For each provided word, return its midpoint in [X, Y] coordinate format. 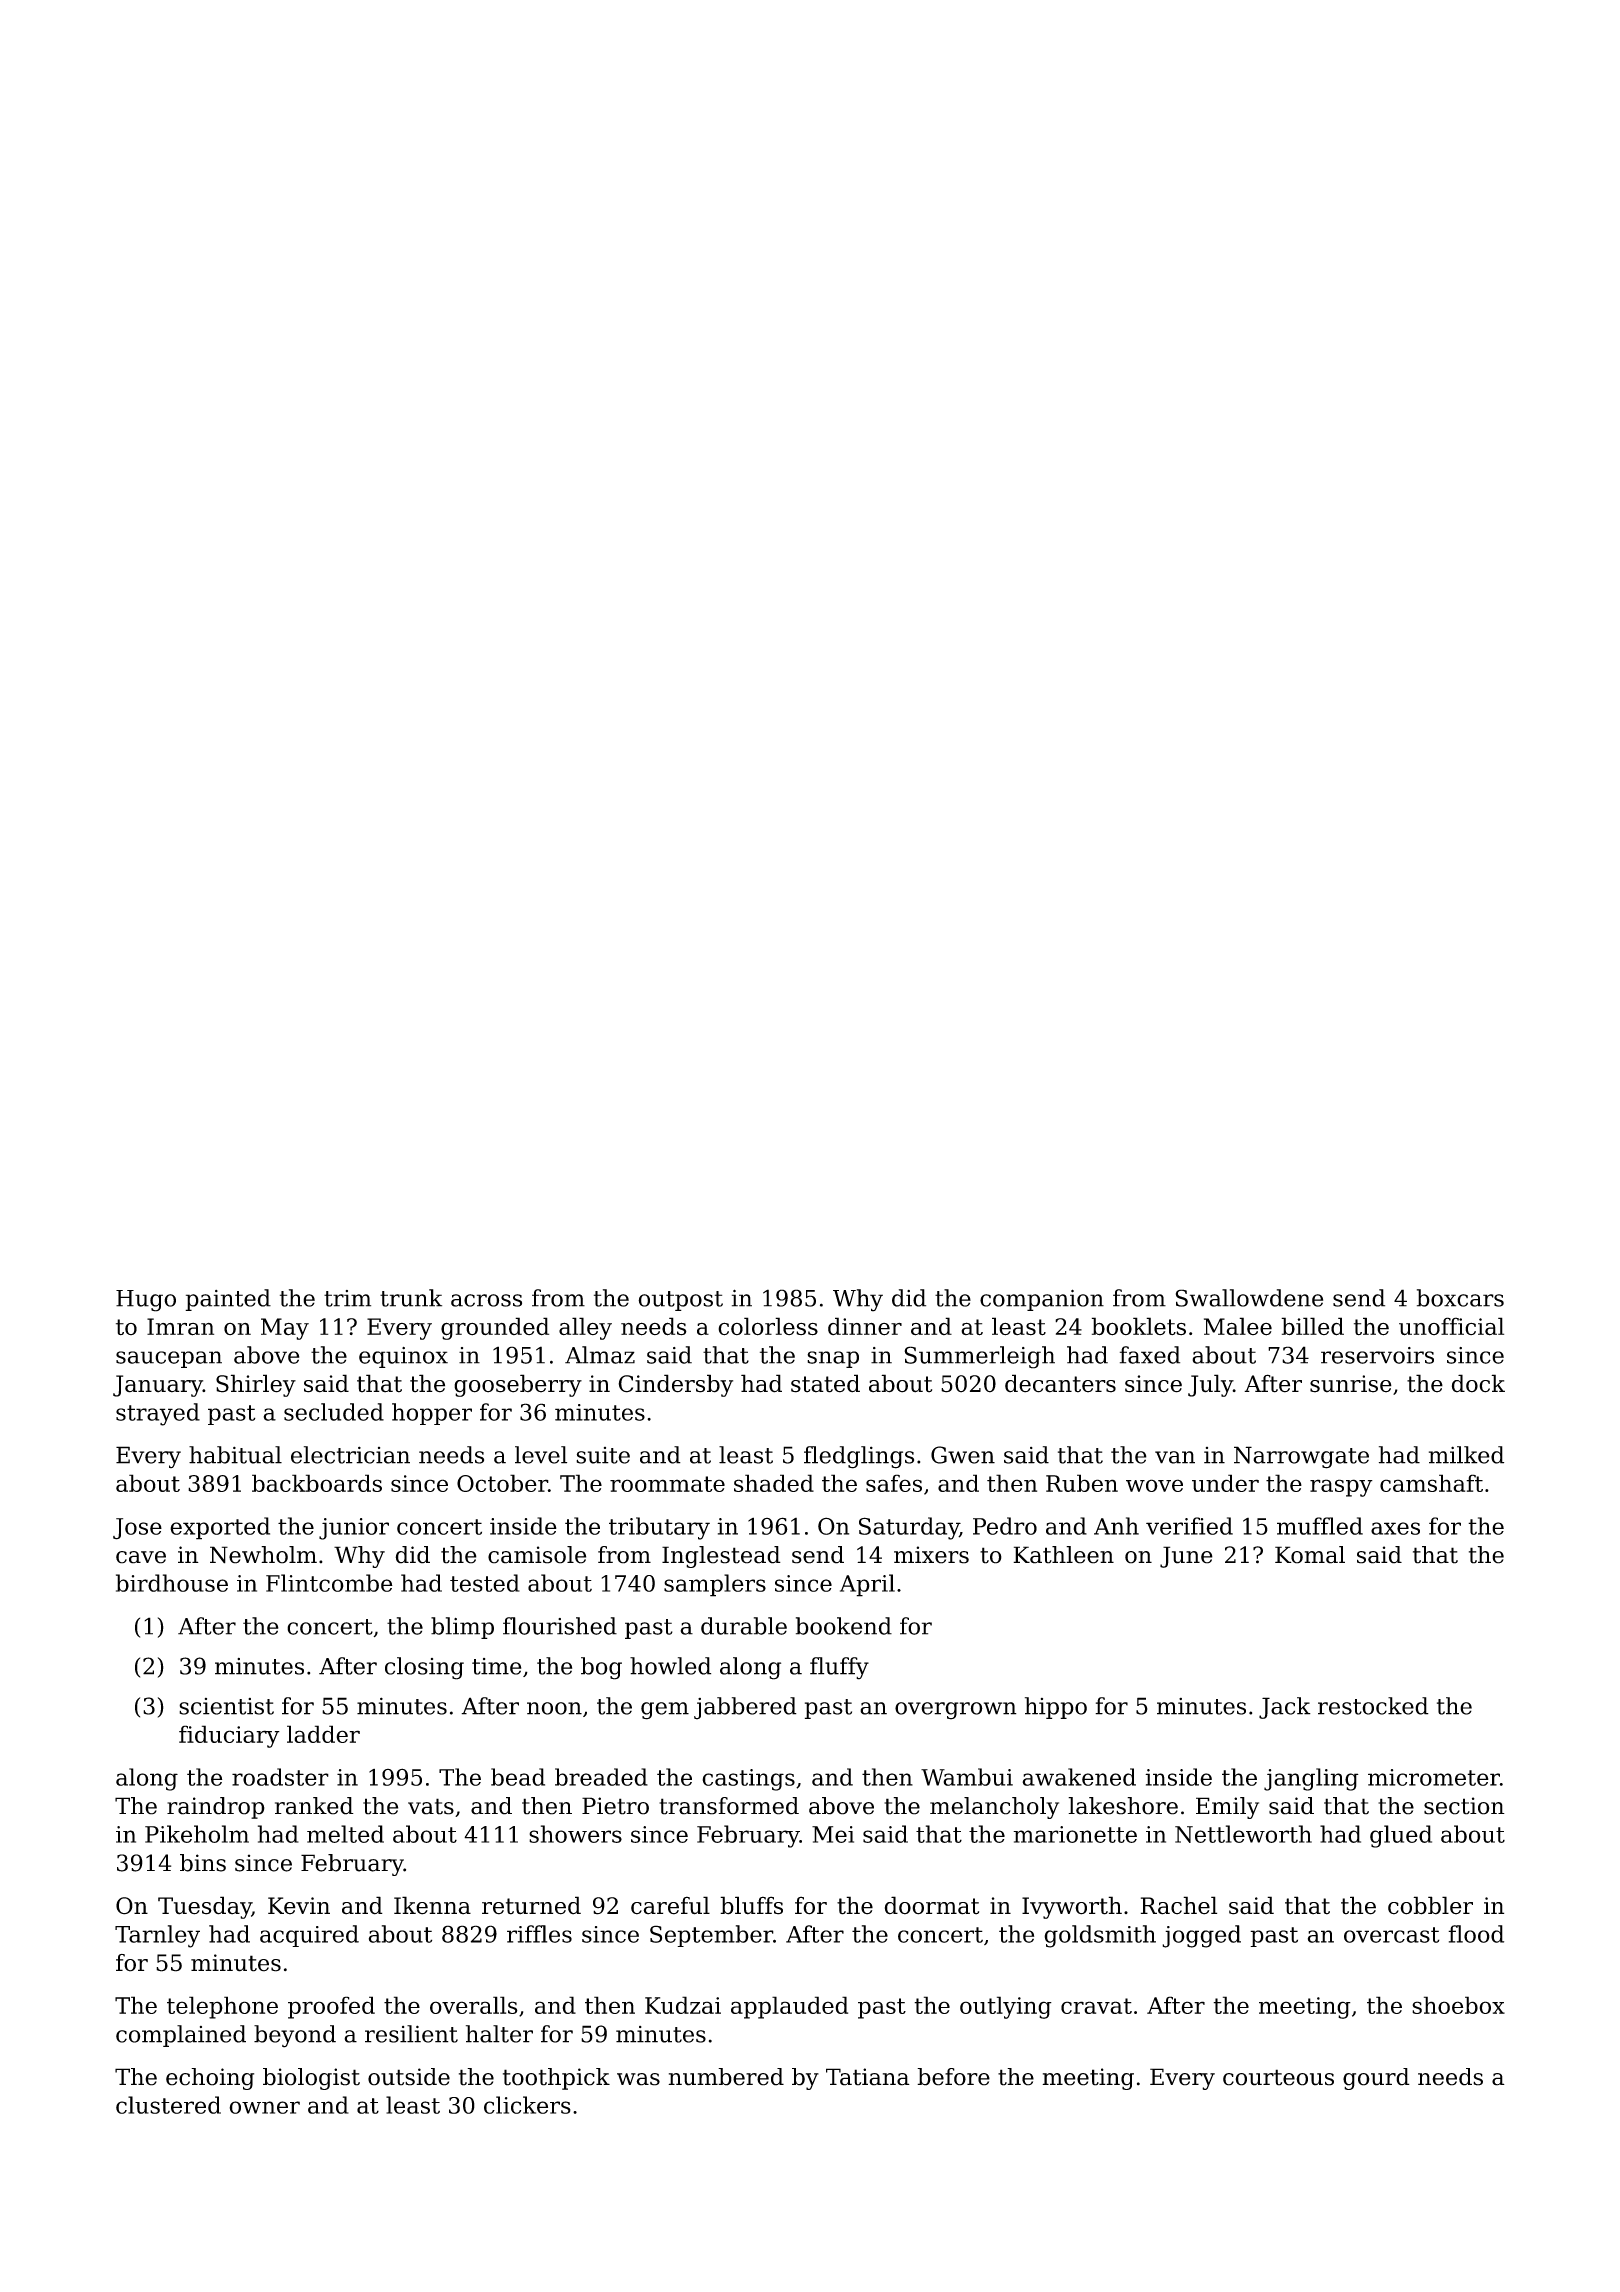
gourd [1376, 2079]
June [1186, 1557]
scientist [226, 1706]
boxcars [1460, 1298]
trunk [411, 1298]
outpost [680, 1301]
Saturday [909, 1528]
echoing [210, 2079]
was [638, 2079]
